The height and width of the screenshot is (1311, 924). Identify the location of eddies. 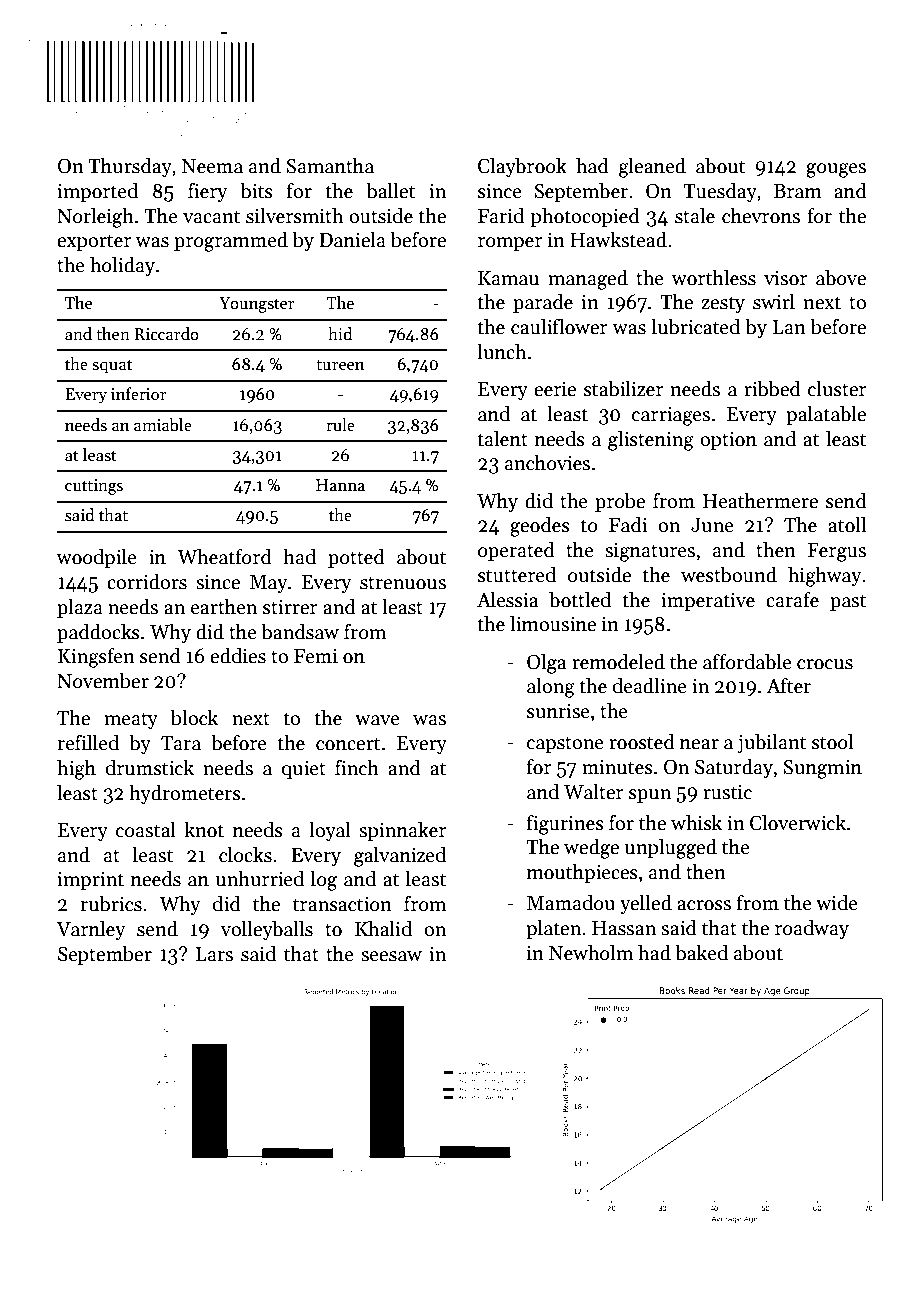
(238, 656).
